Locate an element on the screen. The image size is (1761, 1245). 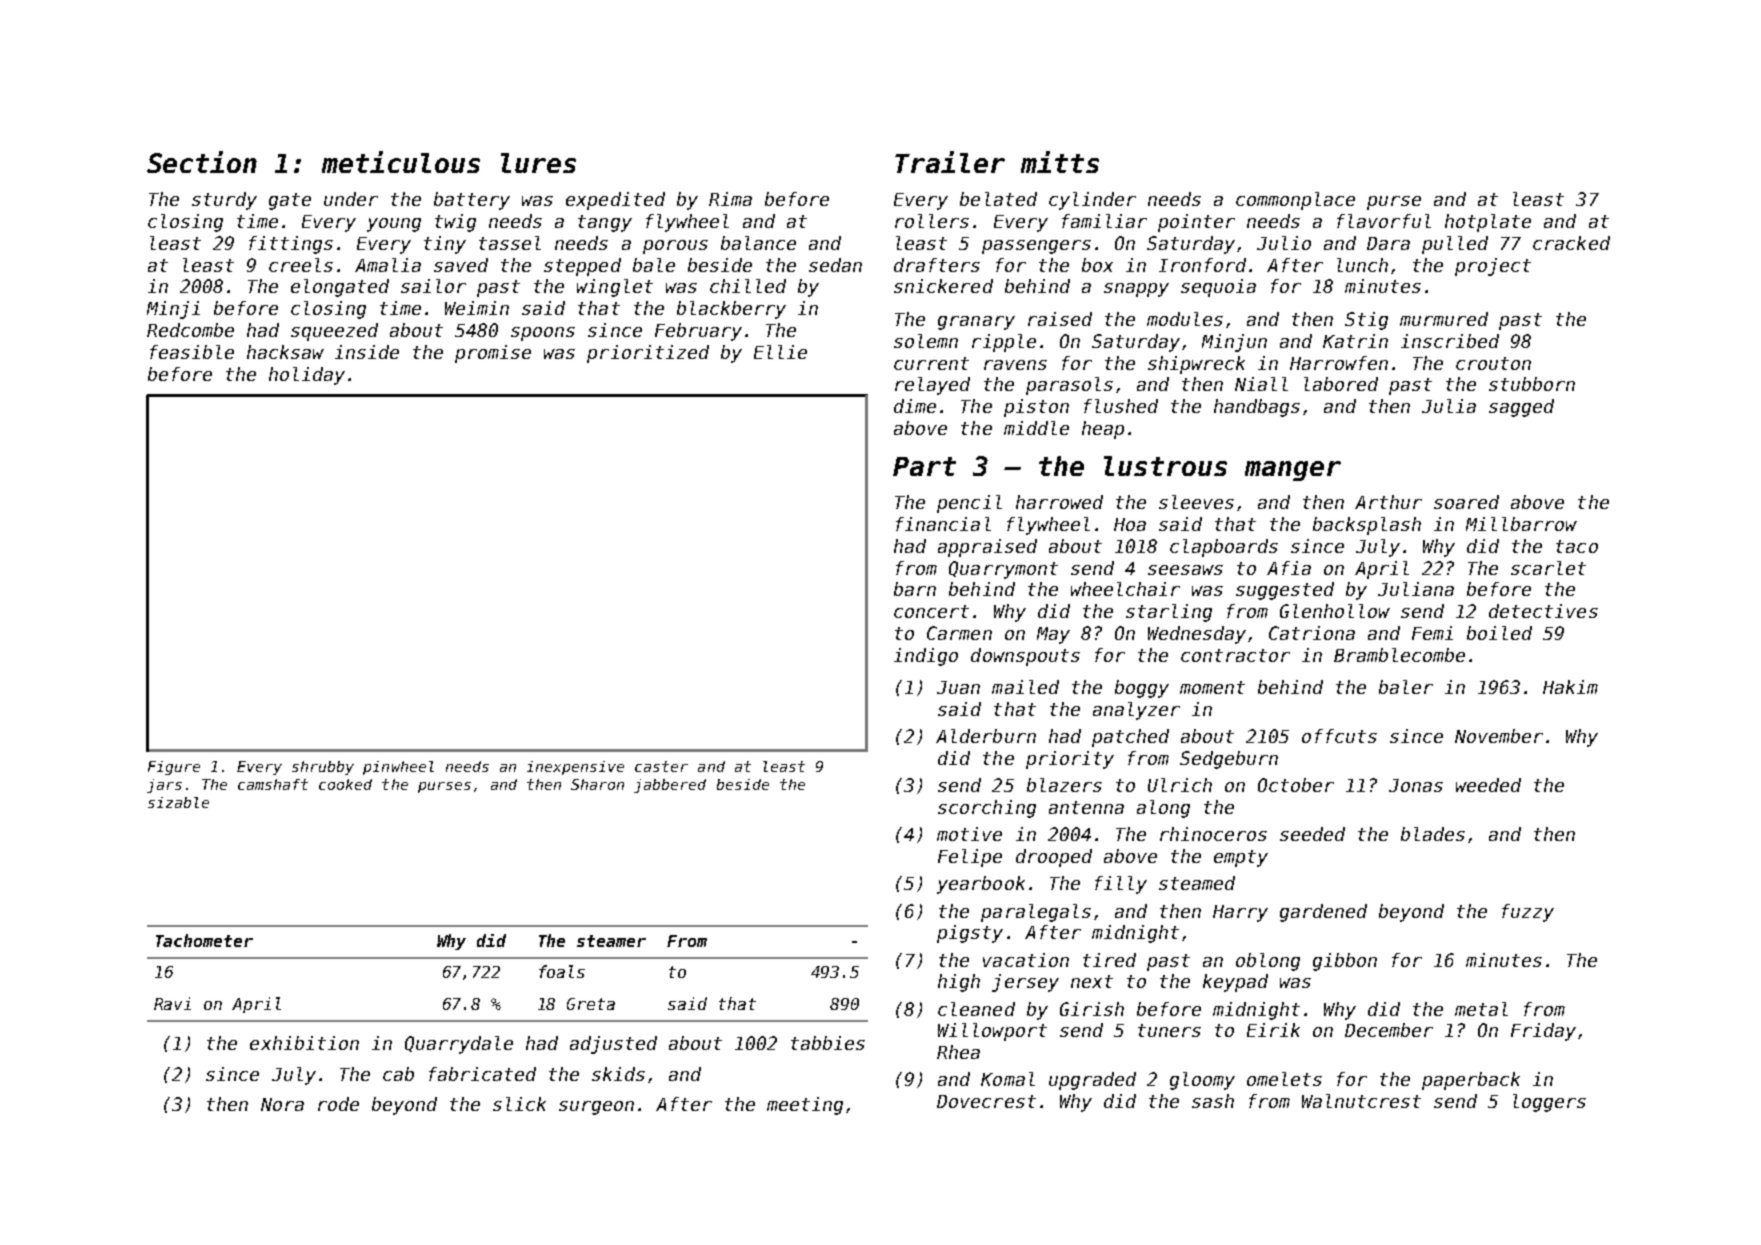
project is located at coordinates (1493, 267).
